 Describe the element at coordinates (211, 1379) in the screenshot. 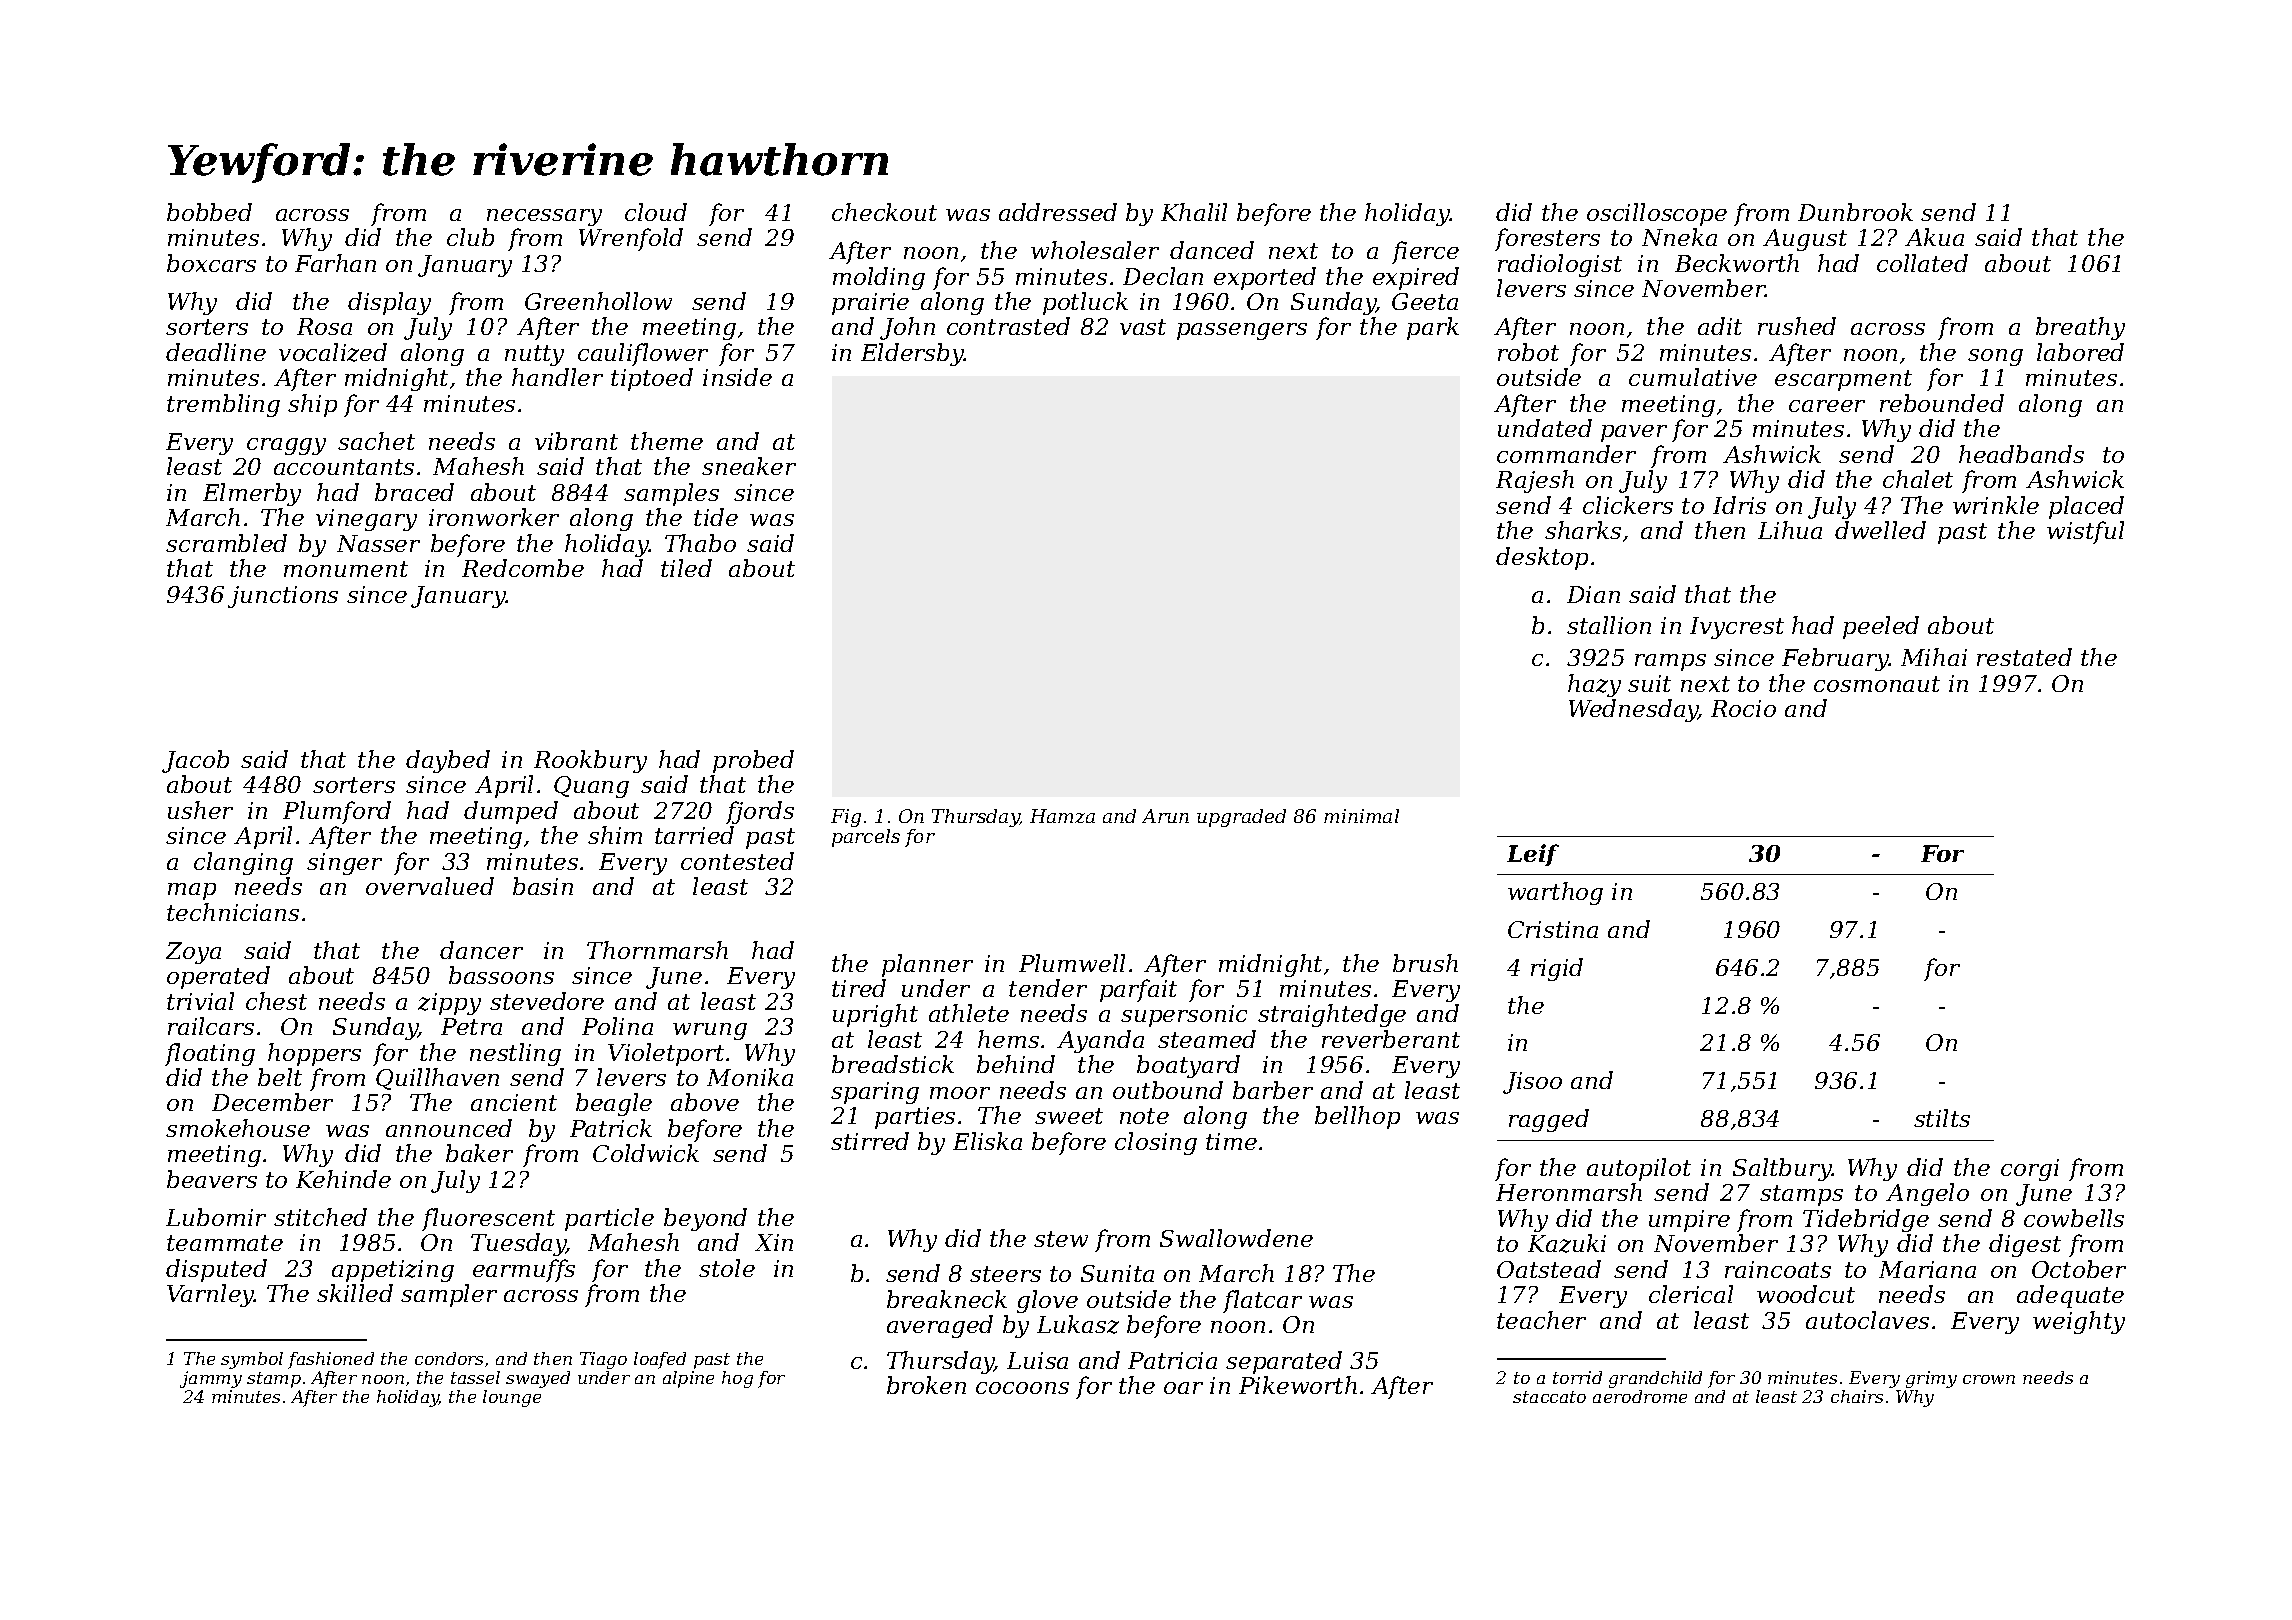

I see `jammy` at that location.
